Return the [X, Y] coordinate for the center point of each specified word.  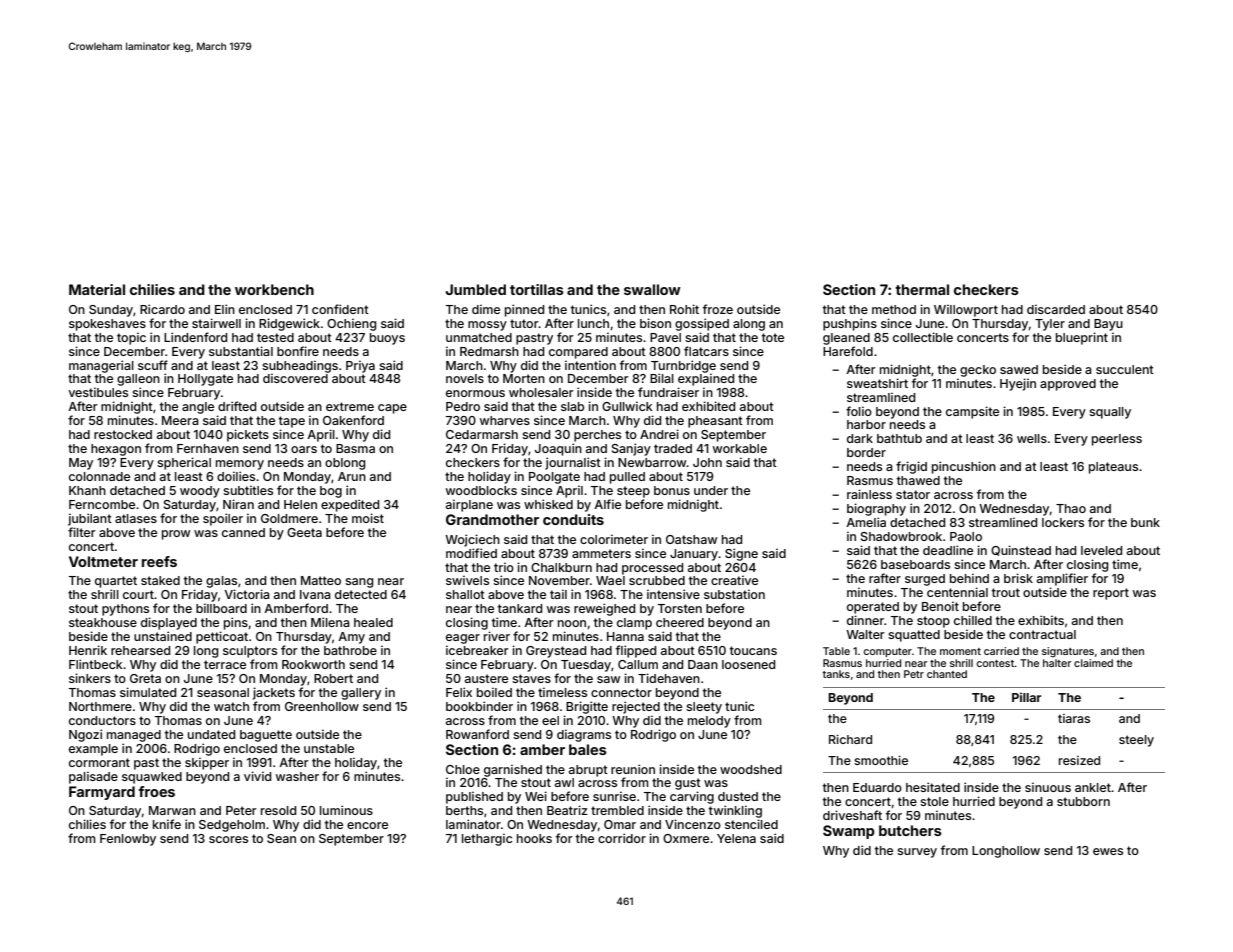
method [894, 309]
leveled [1101, 550]
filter [82, 532]
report [1111, 594]
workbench [274, 289]
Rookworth [313, 664]
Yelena [736, 838]
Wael [610, 580]
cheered [680, 622]
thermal [922, 289]
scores [228, 839]
